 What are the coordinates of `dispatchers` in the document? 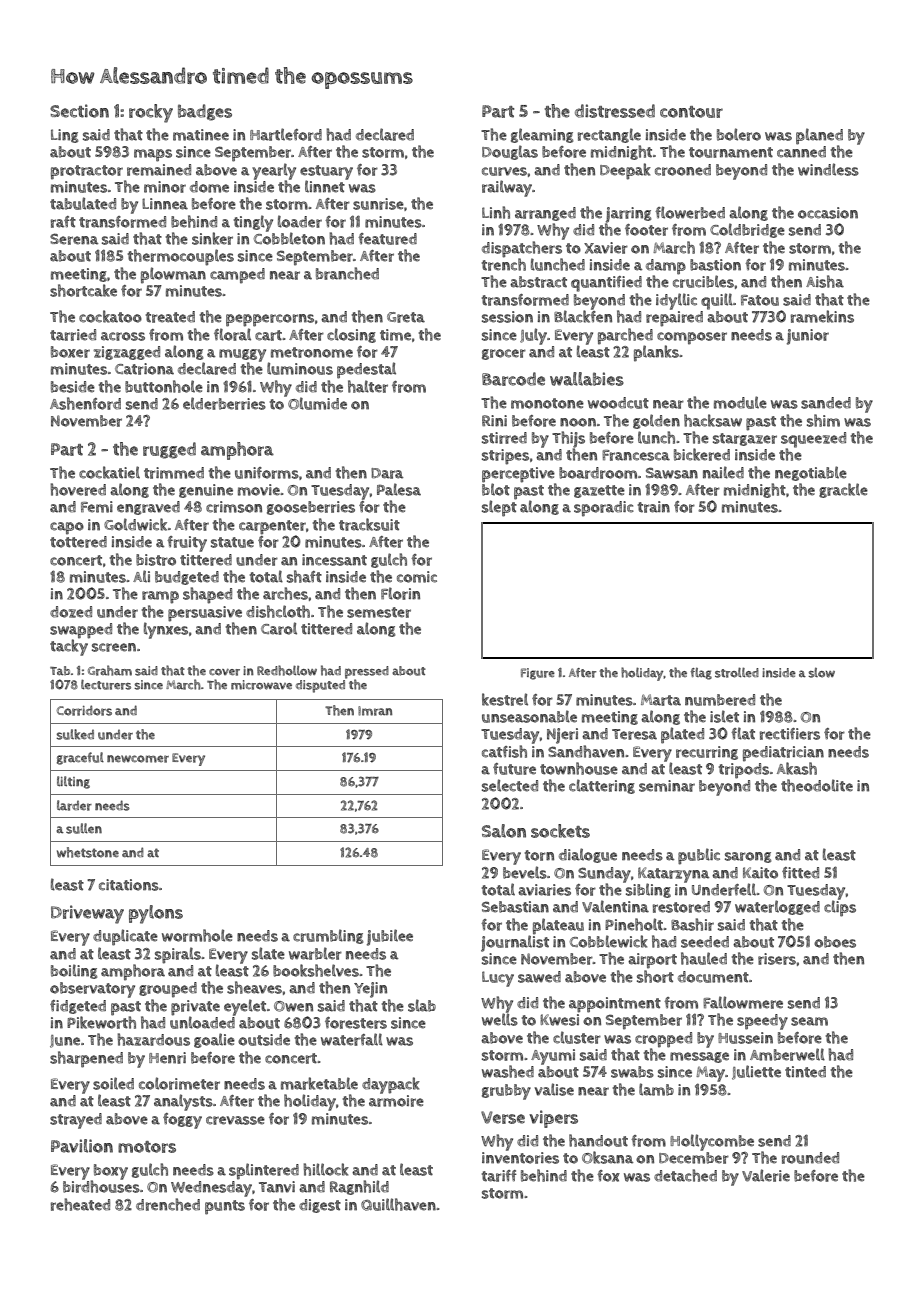 It's located at (522, 249).
